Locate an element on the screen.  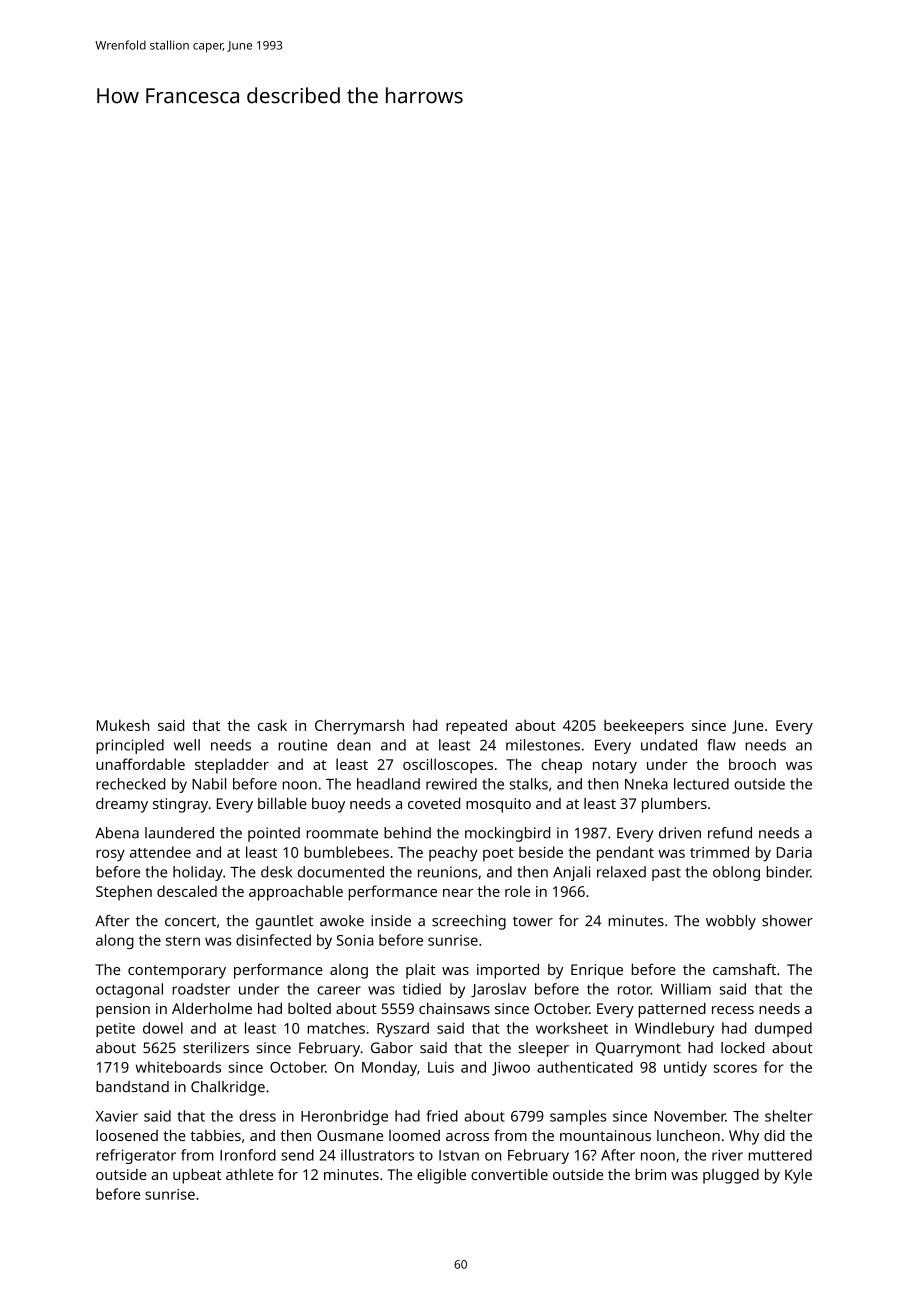
beekeepers is located at coordinates (644, 727).
